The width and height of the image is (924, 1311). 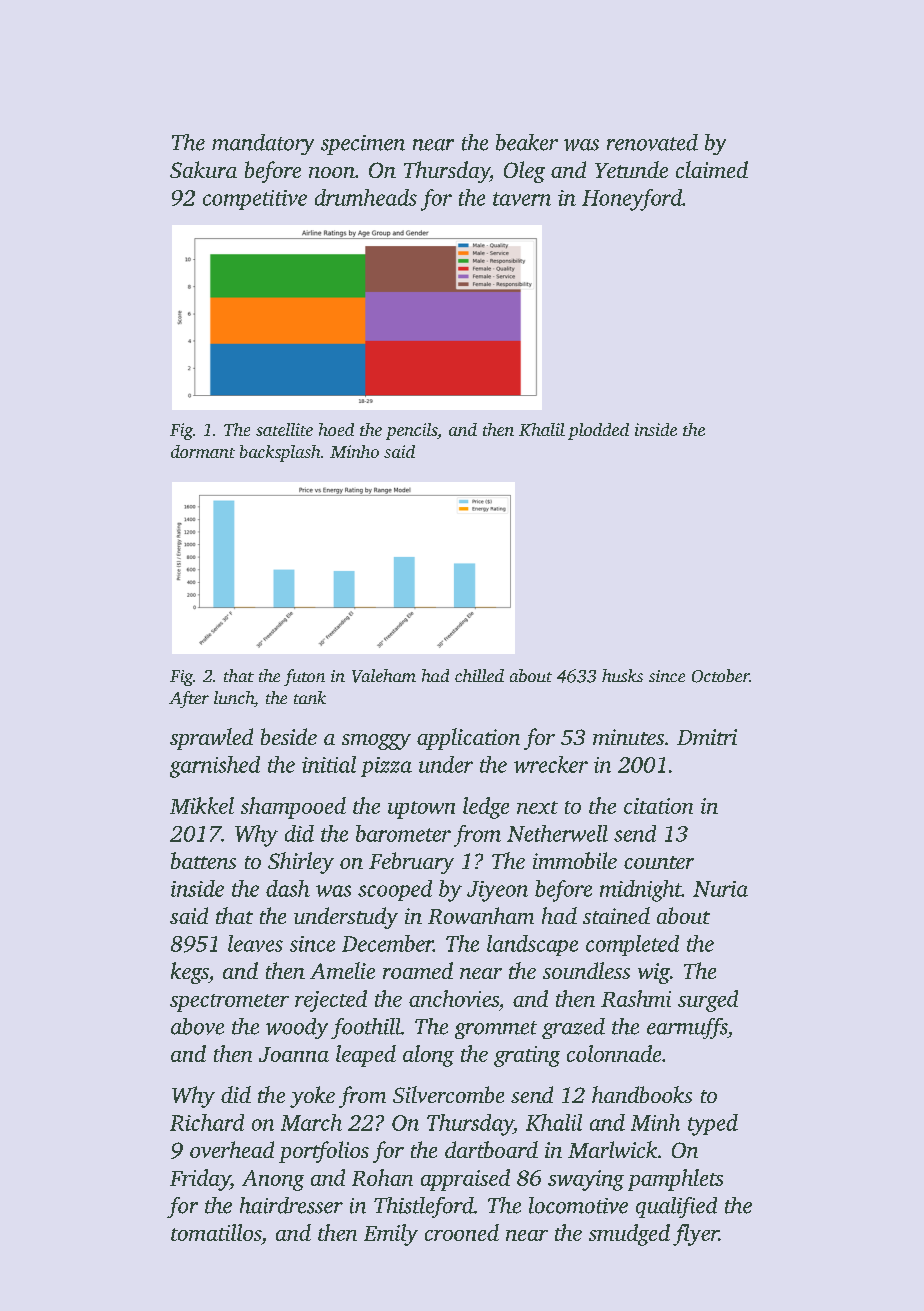 I want to click on husks, so click(x=622, y=675).
